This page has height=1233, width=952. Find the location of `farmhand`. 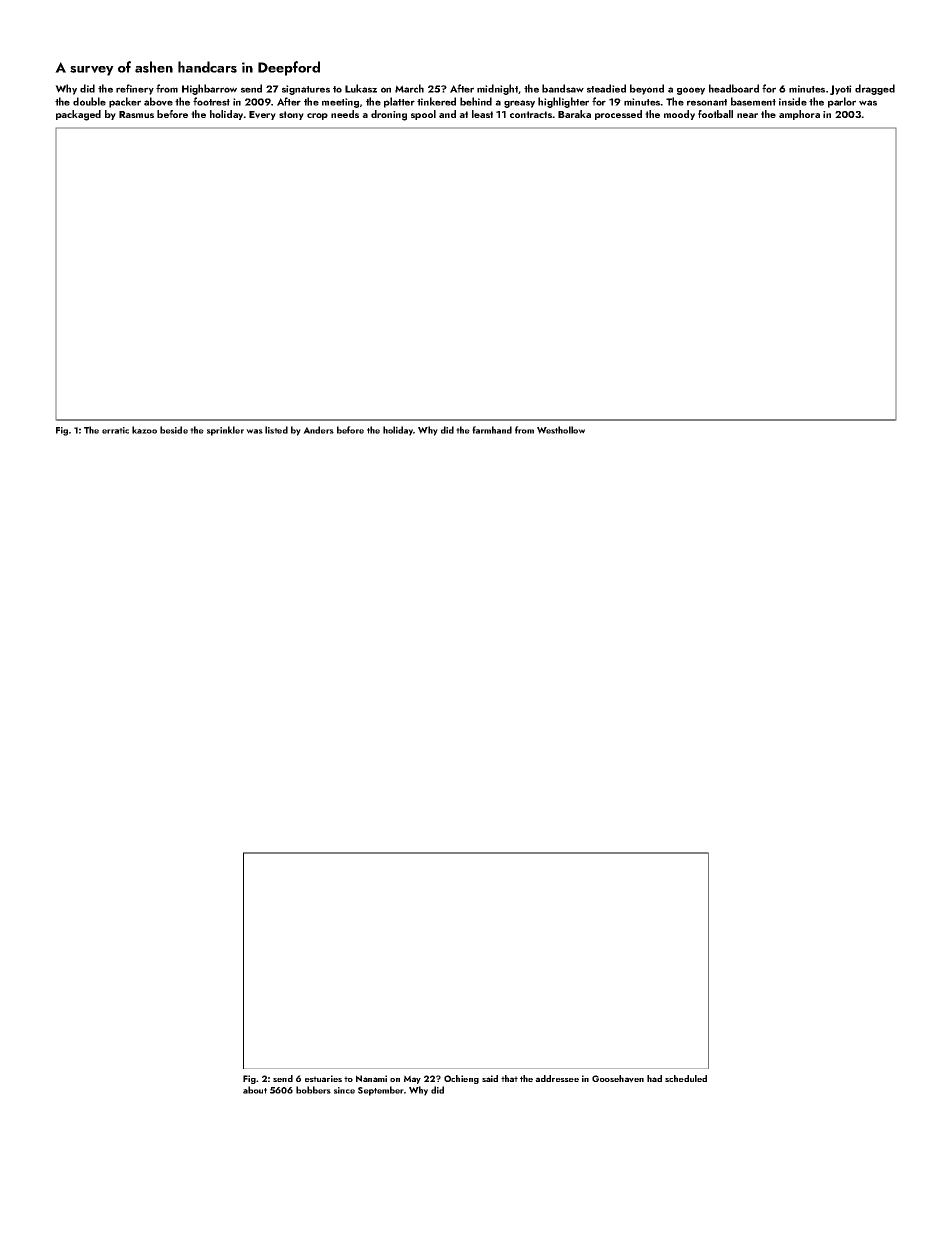

farmhand is located at coordinates (492, 430).
